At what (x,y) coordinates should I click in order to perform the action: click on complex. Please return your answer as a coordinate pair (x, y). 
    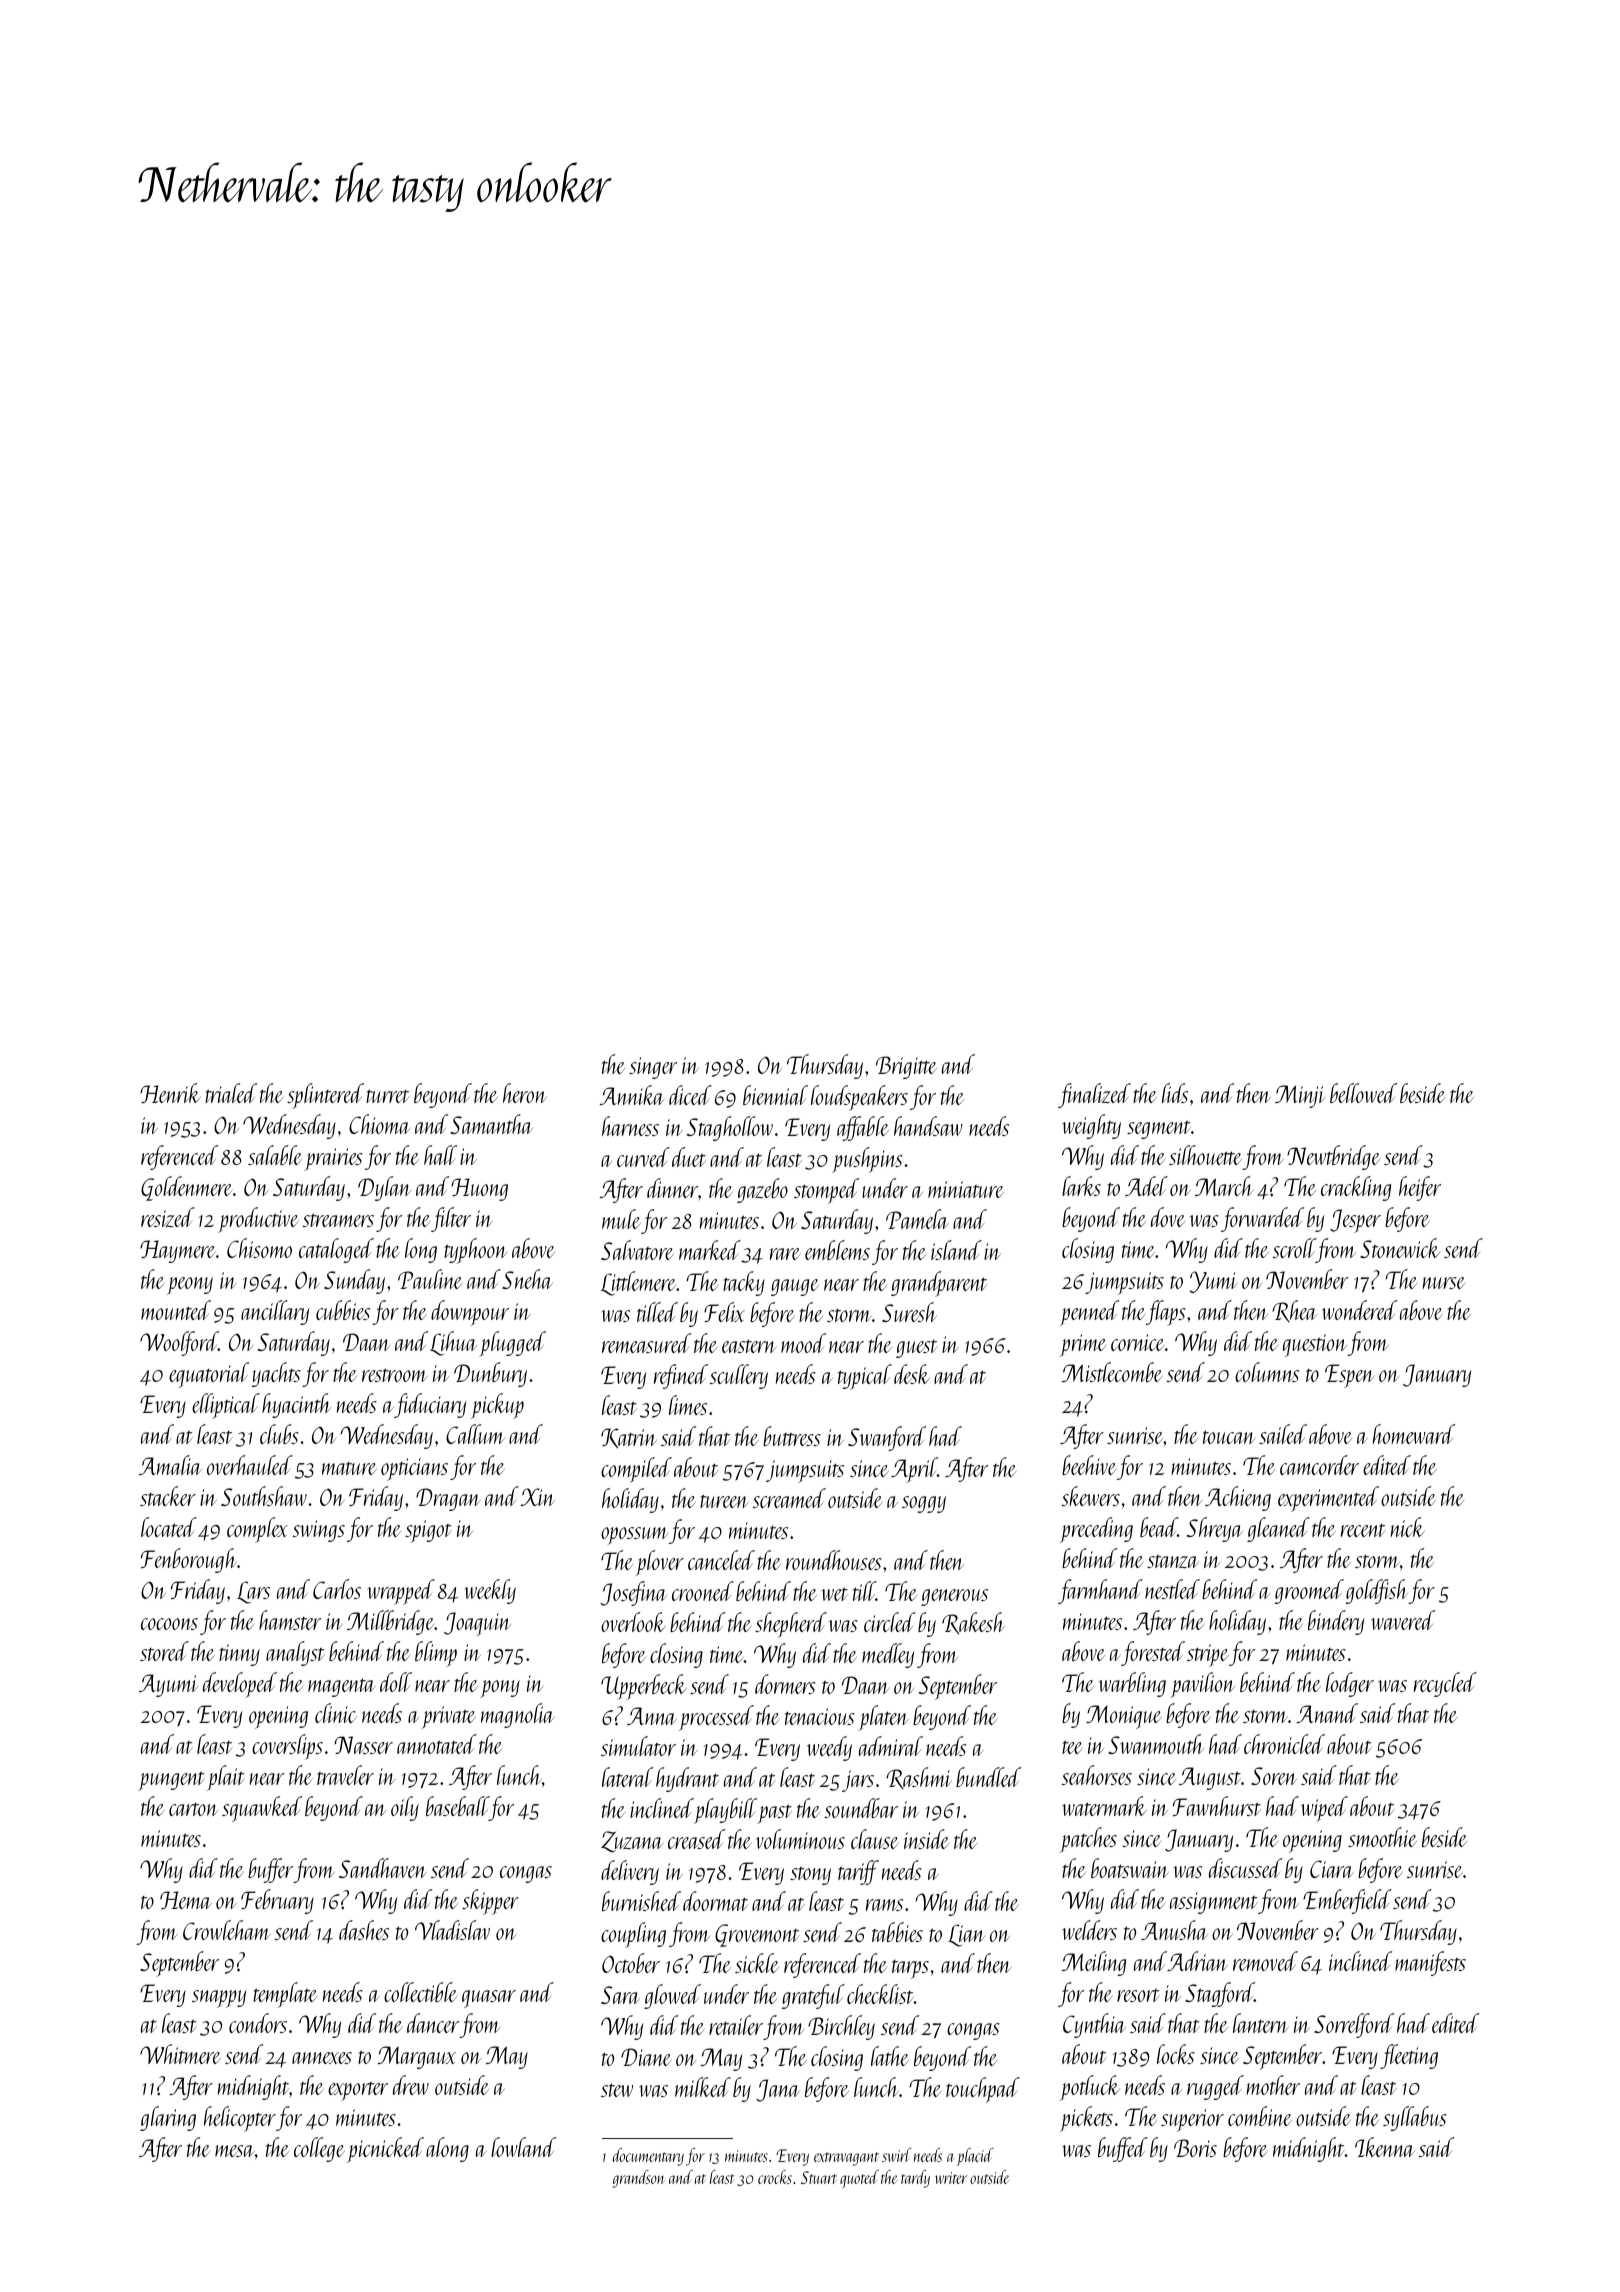
    Looking at the image, I should click on (257, 1530).
